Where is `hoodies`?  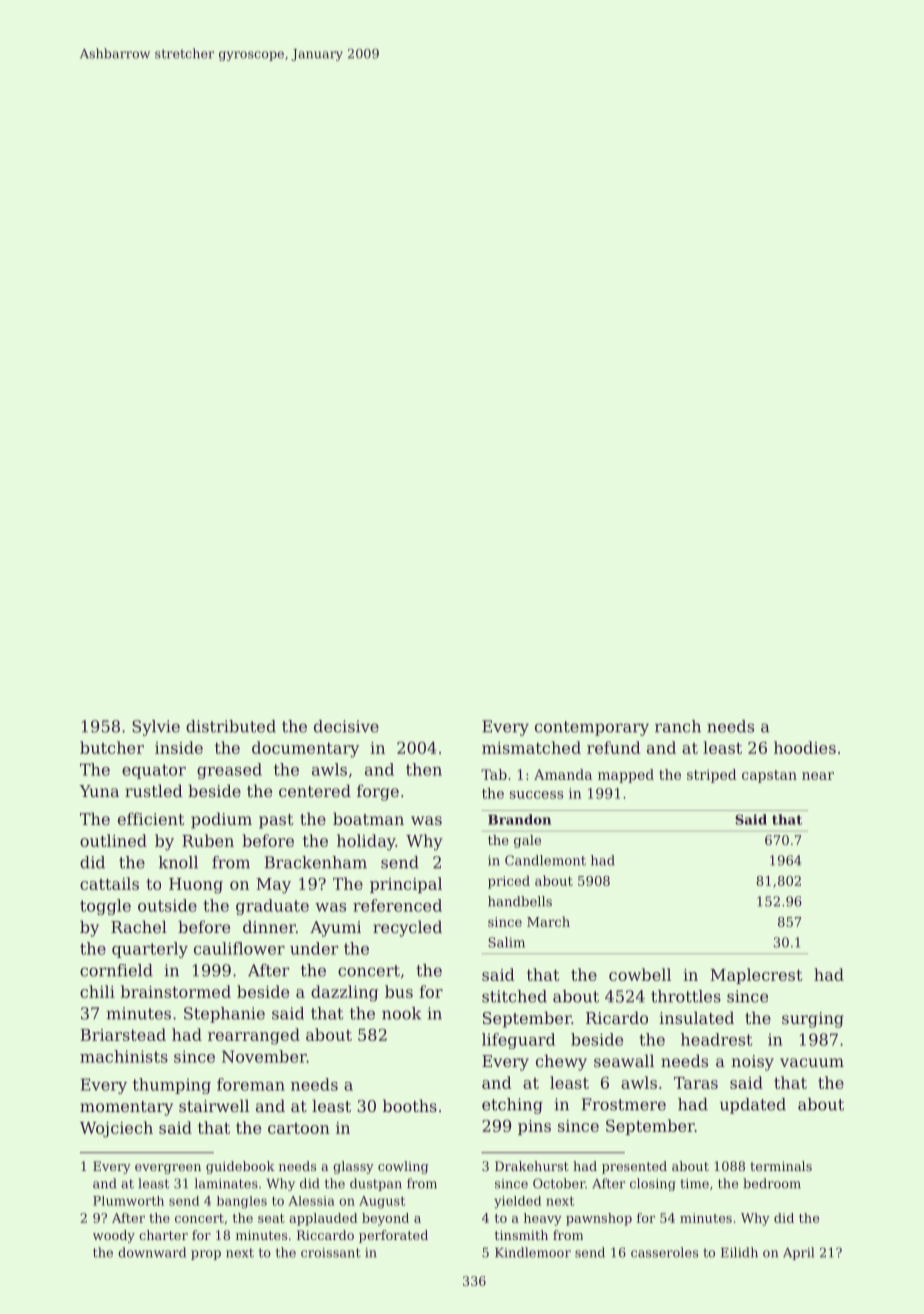
hoodies is located at coordinates (805, 747).
